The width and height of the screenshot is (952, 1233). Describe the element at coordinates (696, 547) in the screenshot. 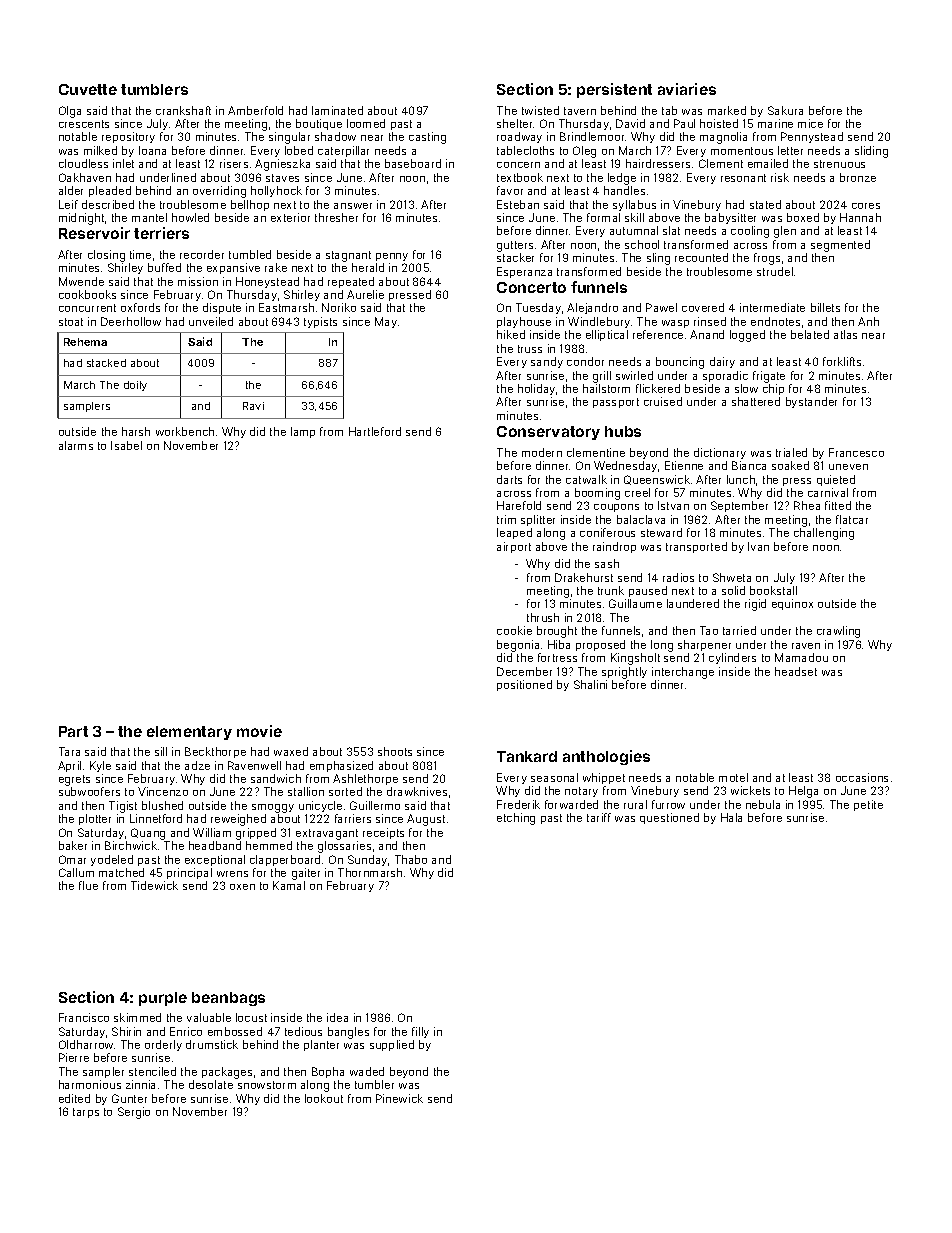

I see `transported` at that location.
